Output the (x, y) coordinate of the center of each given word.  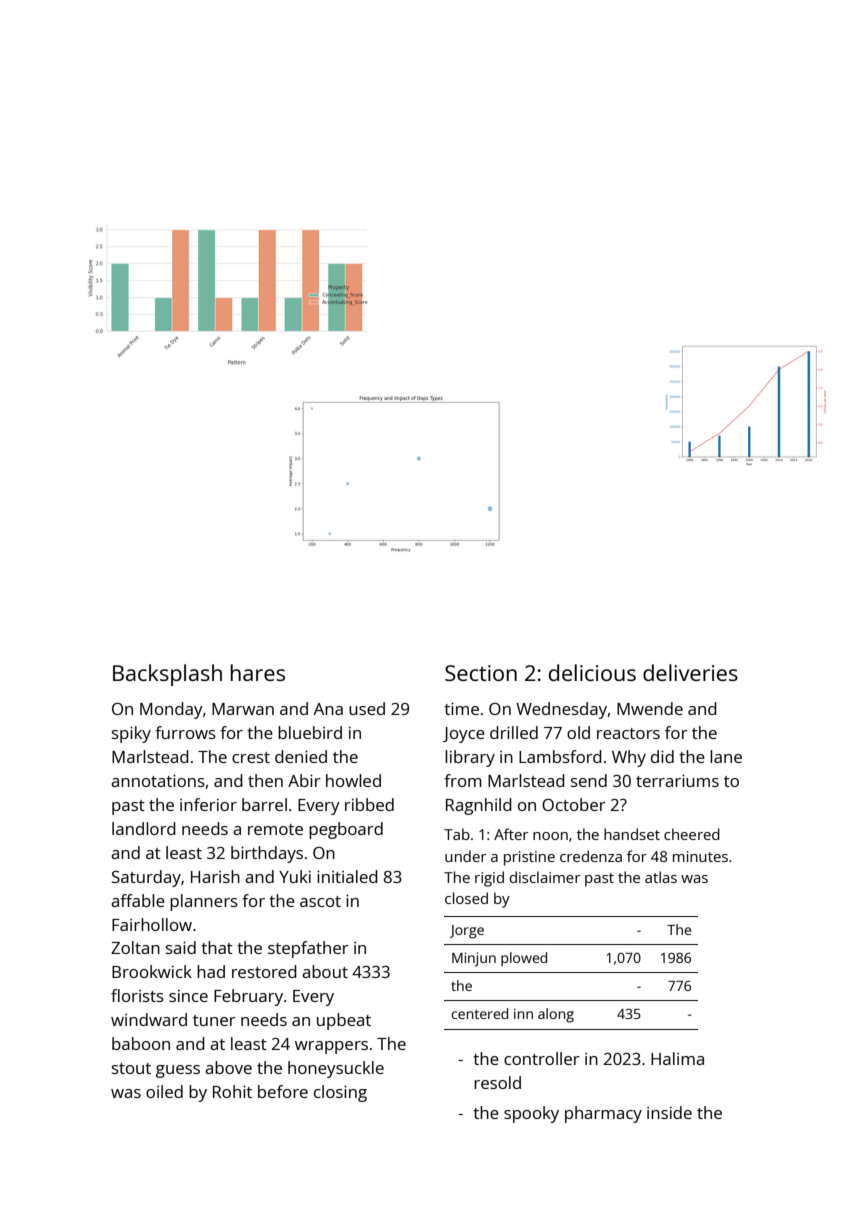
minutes (700, 856)
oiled (164, 1091)
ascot (320, 901)
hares (258, 672)
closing (340, 1093)
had (211, 971)
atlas (661, 877)
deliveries (690, 672)
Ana (328, 709)
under (466, 856)
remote (275, 829)
